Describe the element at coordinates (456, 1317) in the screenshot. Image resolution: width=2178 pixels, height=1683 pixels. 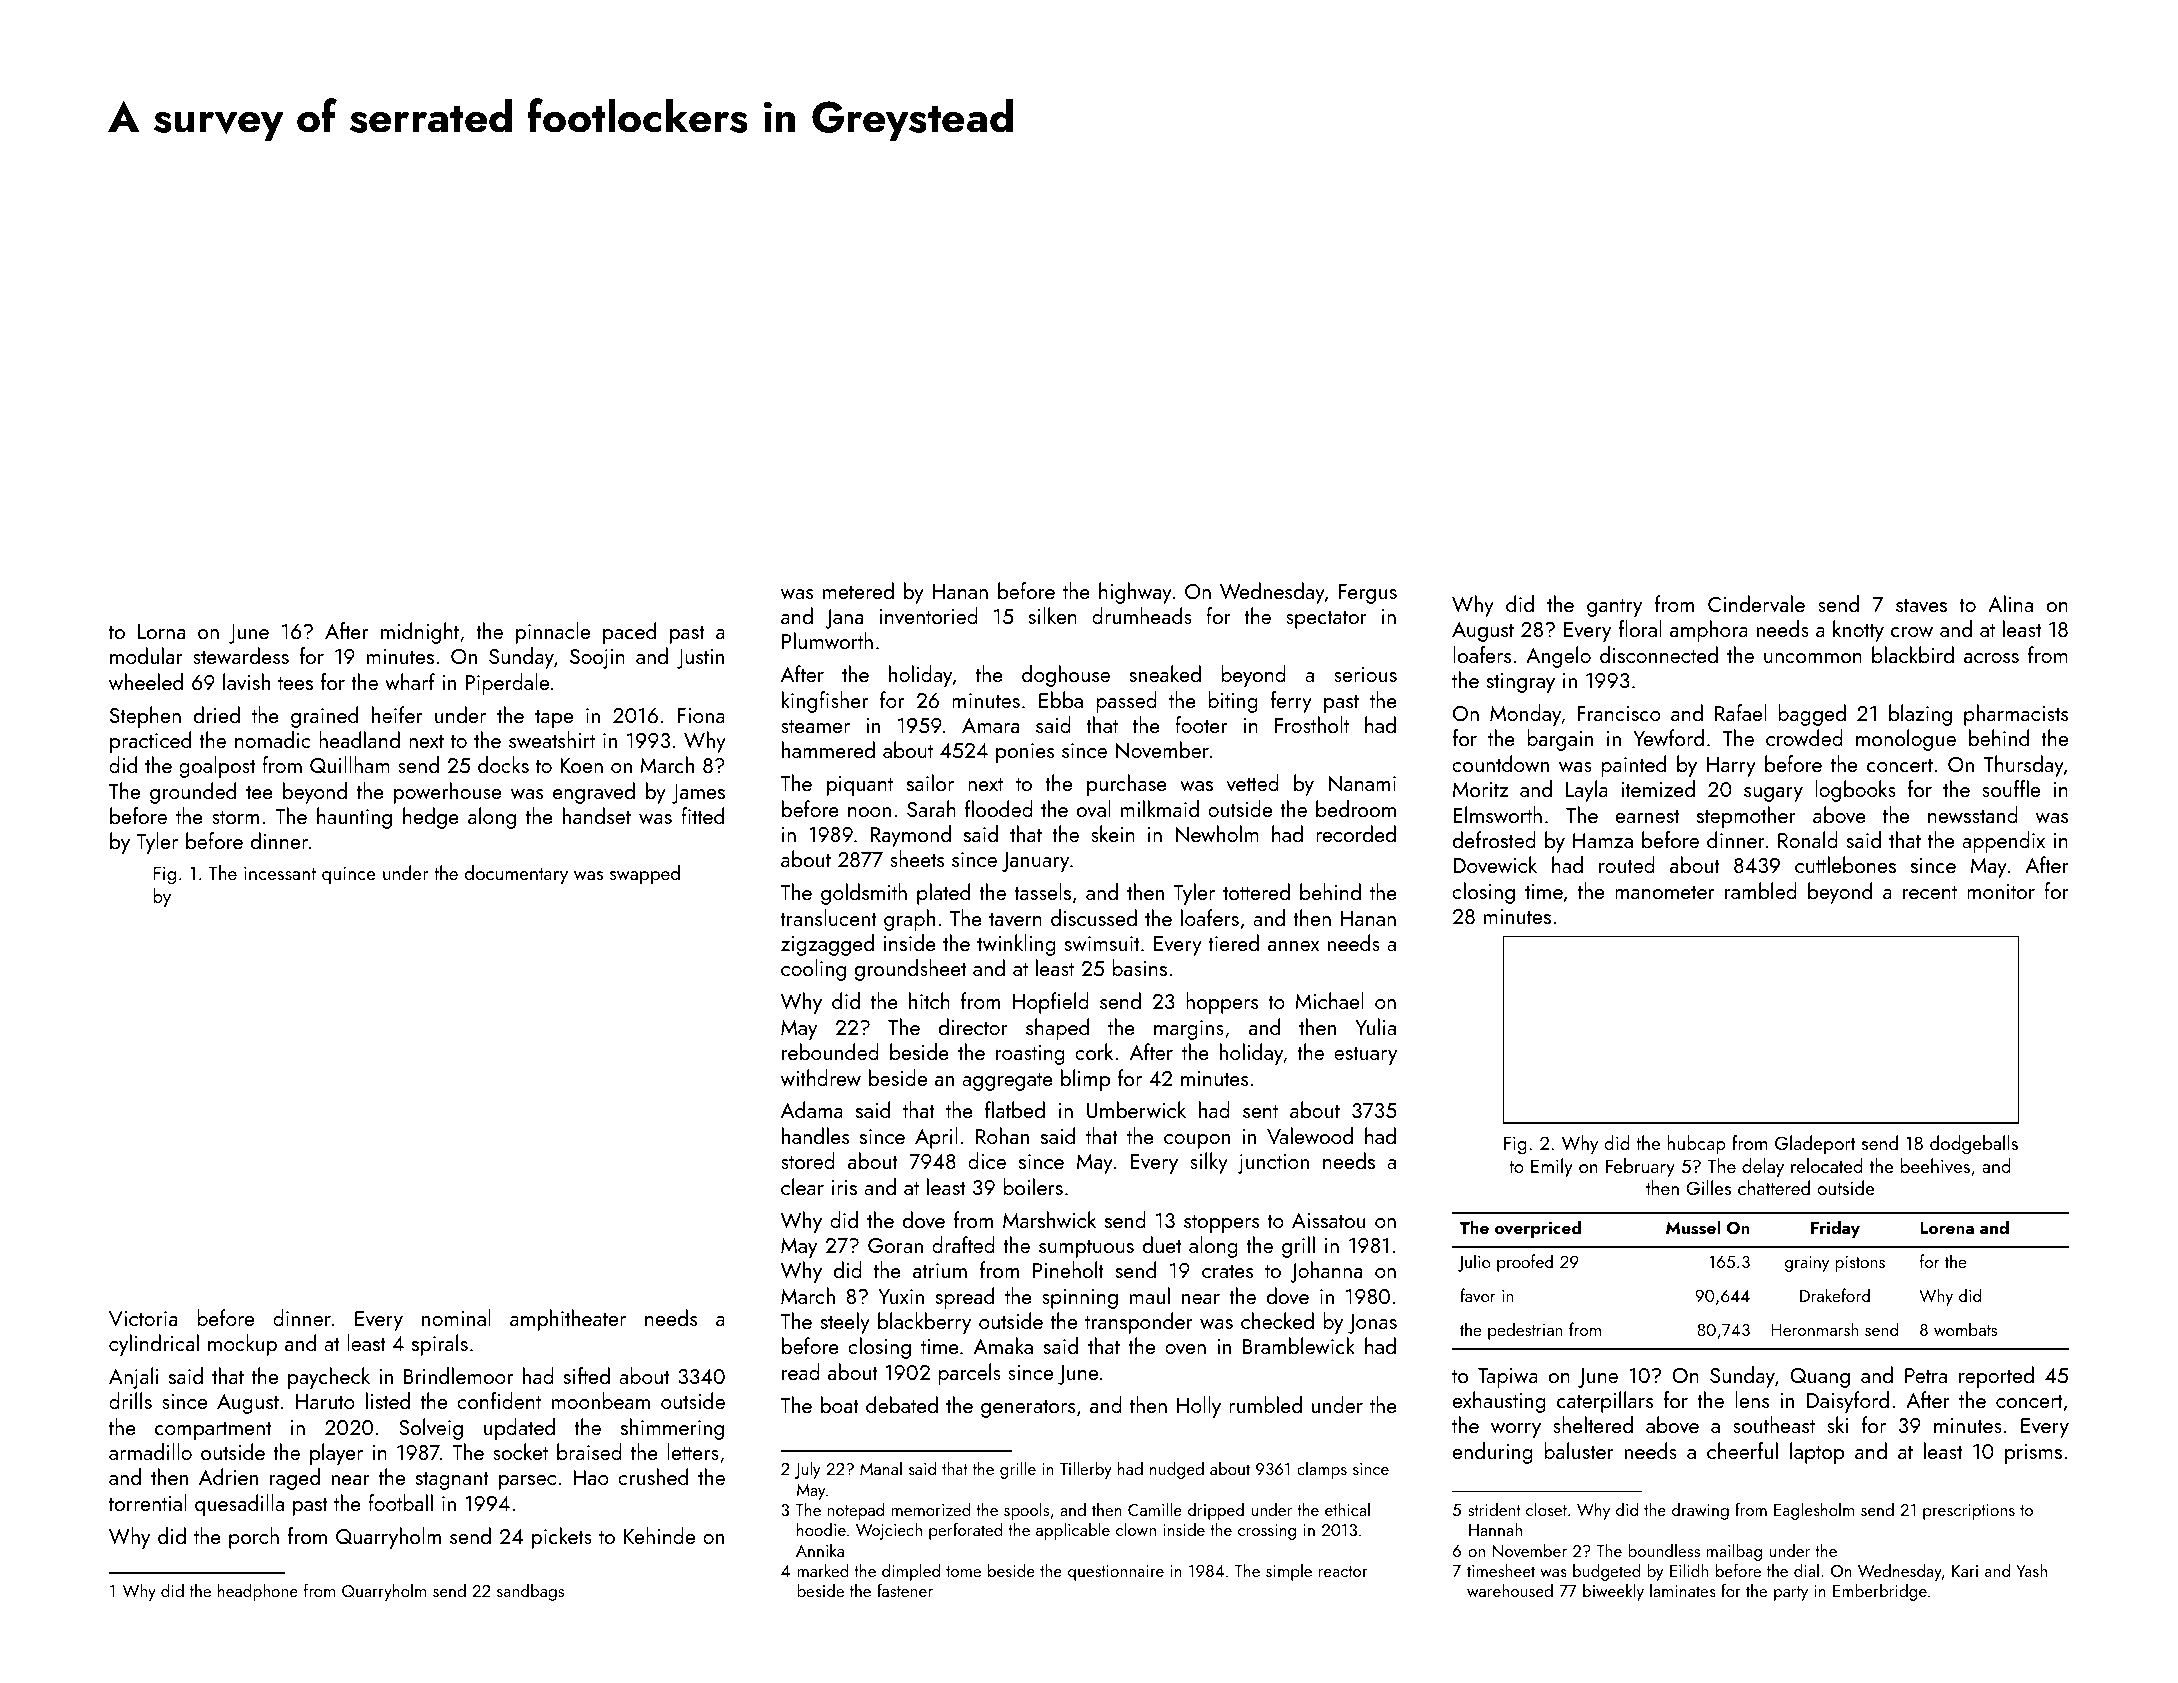
I see `nominal` at that location.
